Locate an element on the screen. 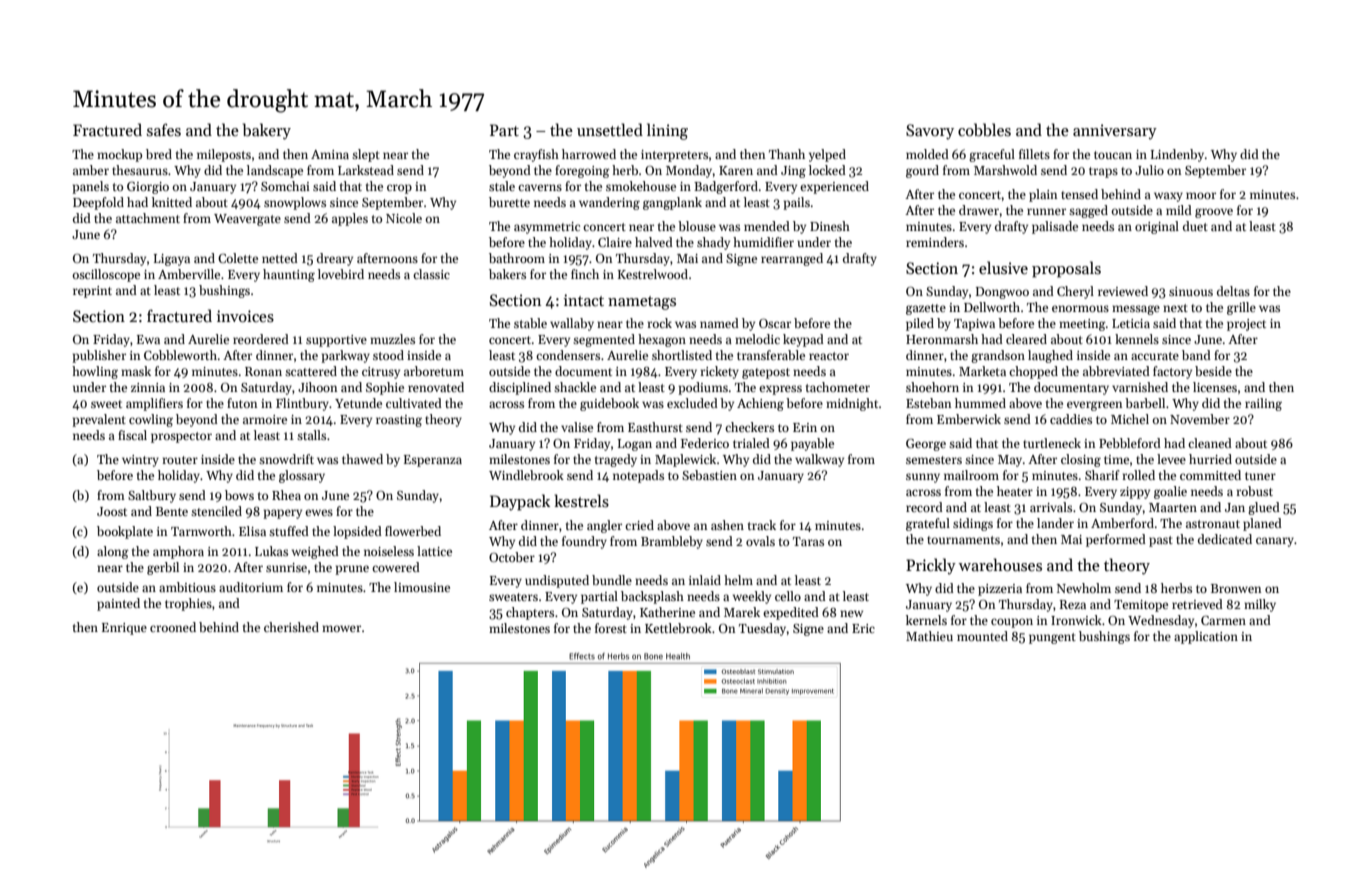  Rhea is located at coordinates (286, 495).
